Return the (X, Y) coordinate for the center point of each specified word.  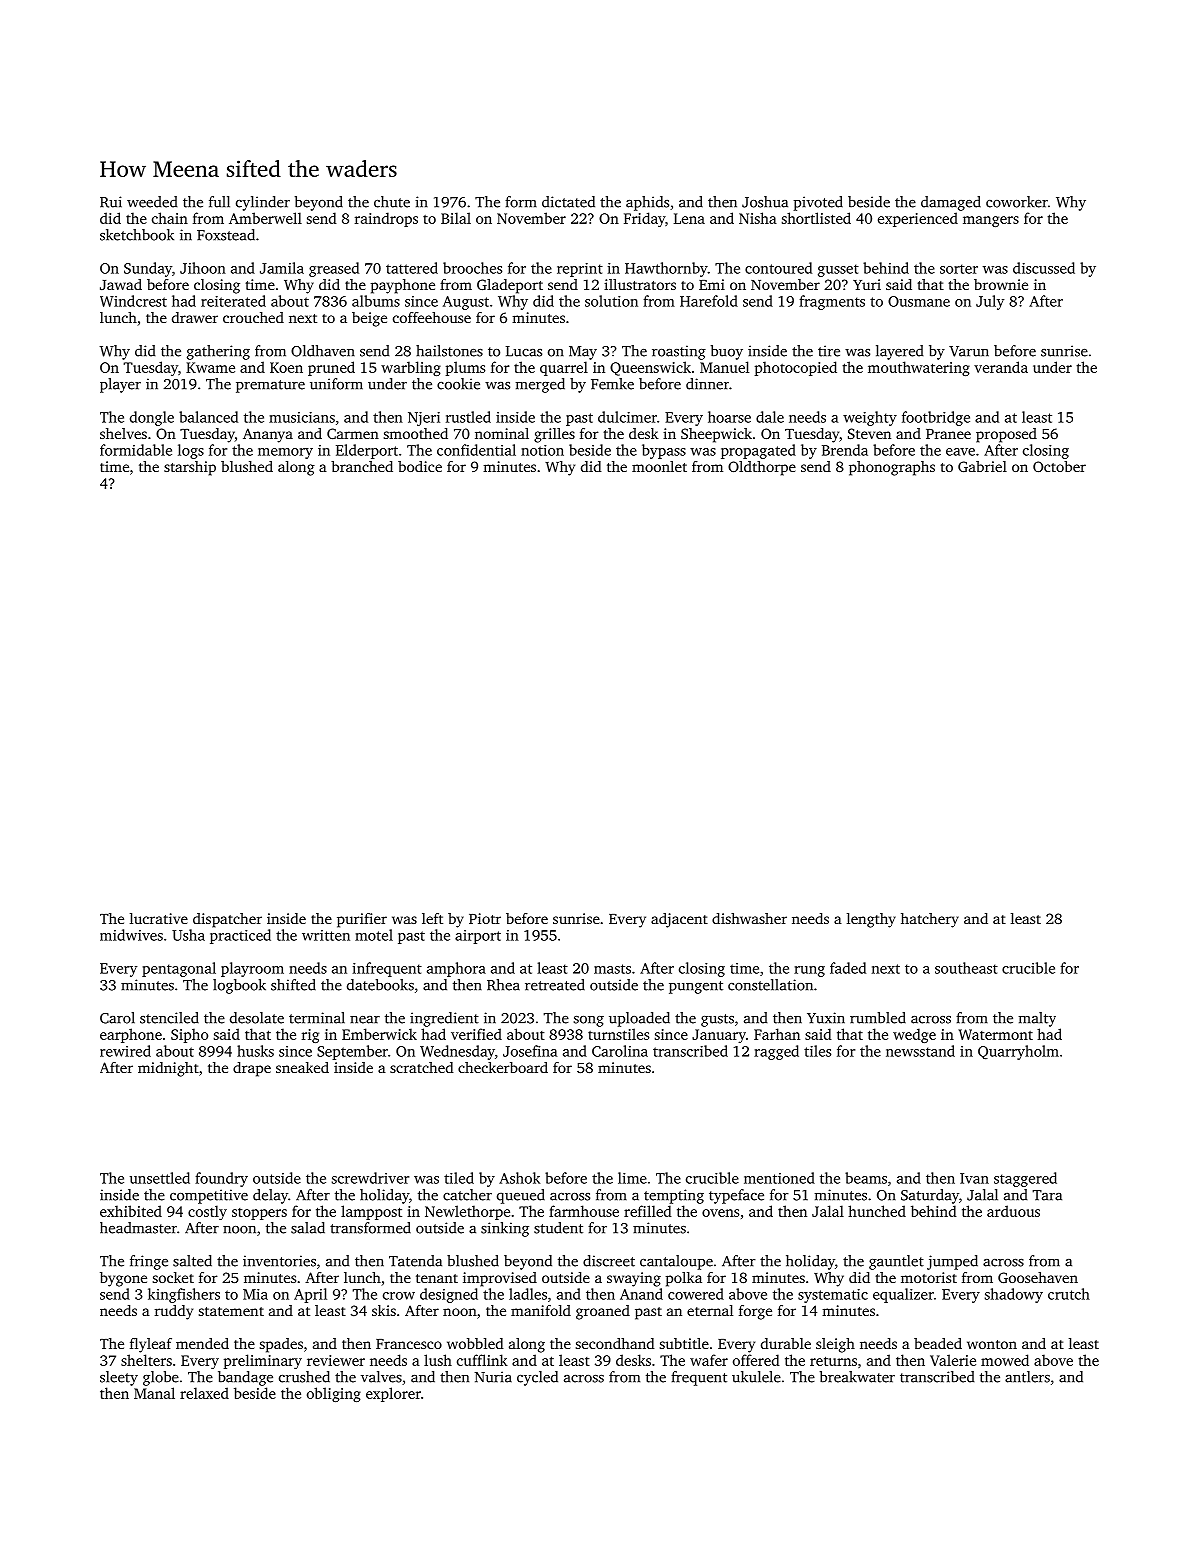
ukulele (756, 1377)
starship (190, 468)
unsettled (160, 1178)
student (558, 1228)
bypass (664, 451)
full (219, 202)
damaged (951, 203)
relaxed (204, 1393)
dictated (568, 202)
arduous (1013, 1211)
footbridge (936, 418)
